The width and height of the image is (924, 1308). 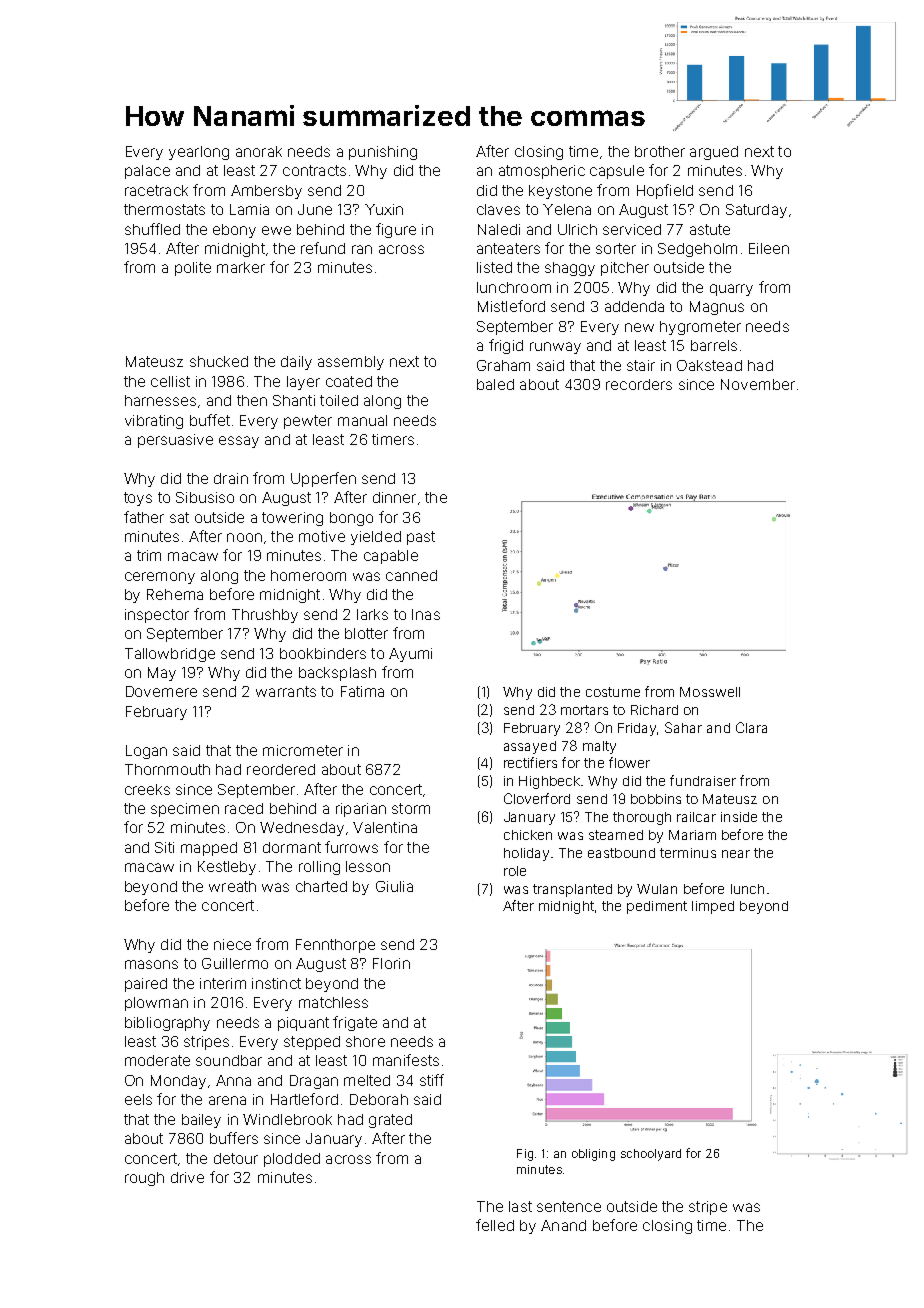 I want to click on Windlebrook, so click(x=287, y=1119).
